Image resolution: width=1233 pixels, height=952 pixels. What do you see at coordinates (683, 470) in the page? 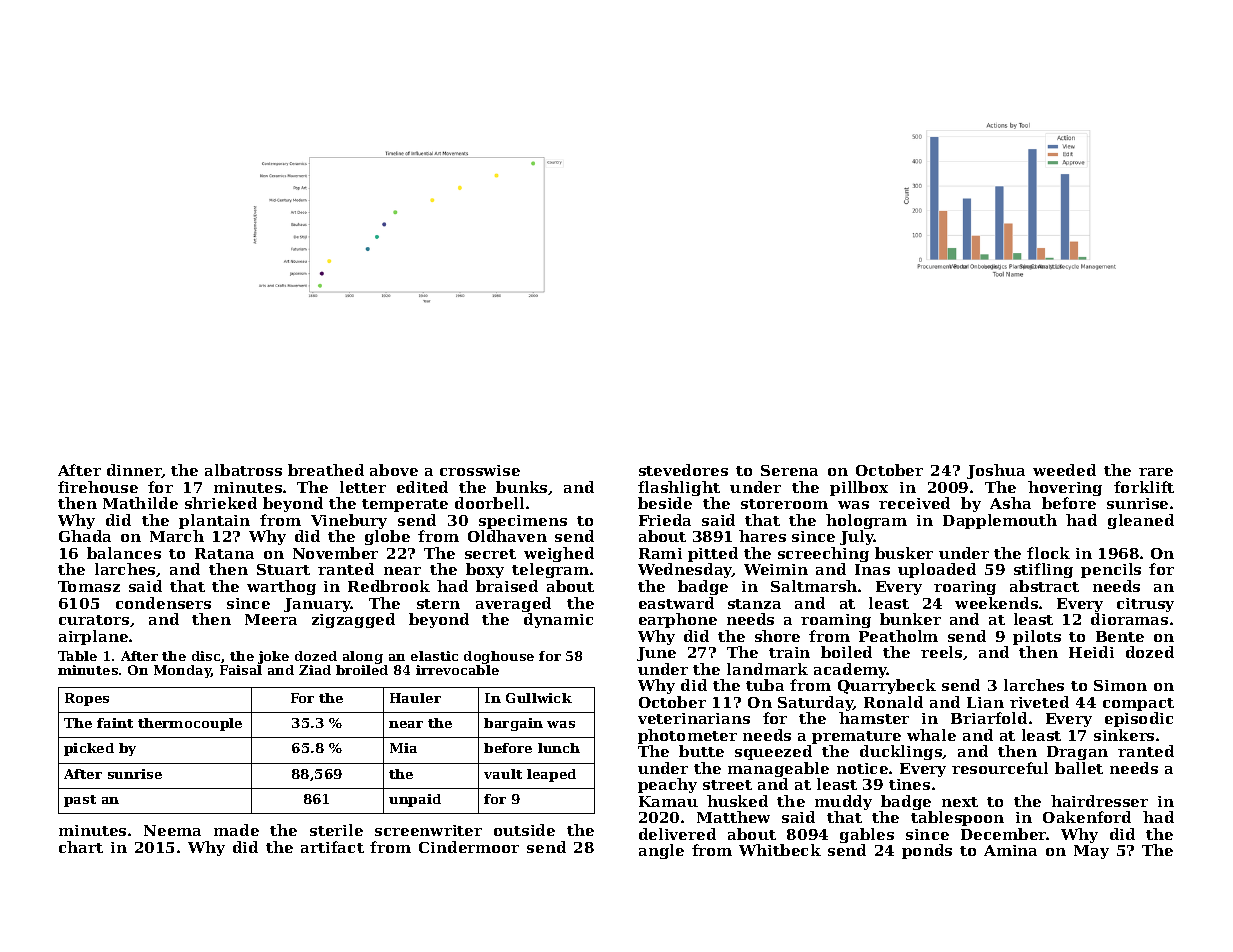
I see `stevedores` at bounding box center [683, 470].
